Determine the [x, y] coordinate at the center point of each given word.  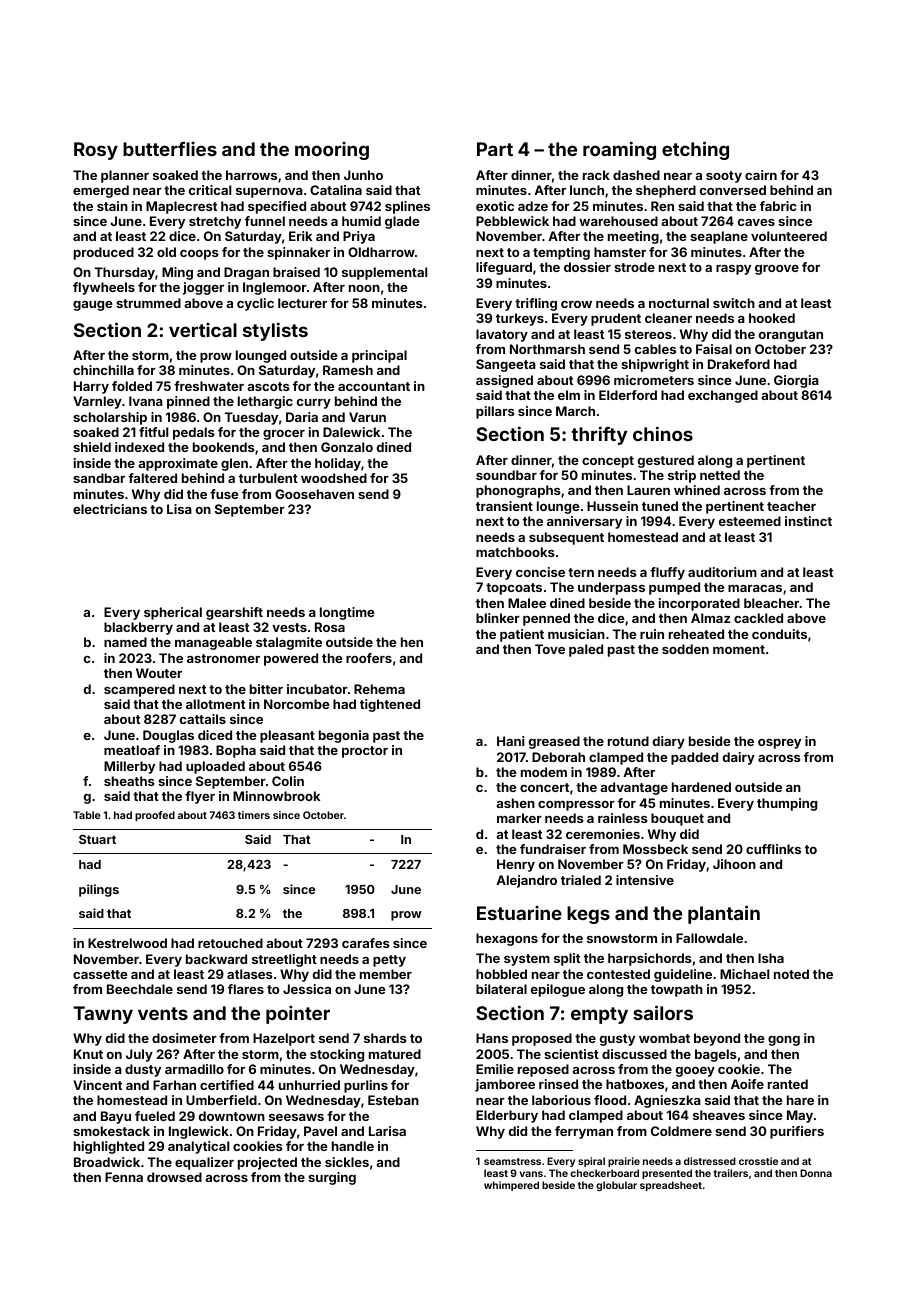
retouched [230, 943]
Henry [516, 865]
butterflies [170, 149]
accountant [374, 386]
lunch [587, 190]
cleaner [668, 318]
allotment [215, 704]
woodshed [334, 478]
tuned [660, 506]
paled [586, 650]
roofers [369, 658]
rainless [623, 818]
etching [695, 150]
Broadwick [107, 1162]
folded [132, 386]
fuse [224, 494]
